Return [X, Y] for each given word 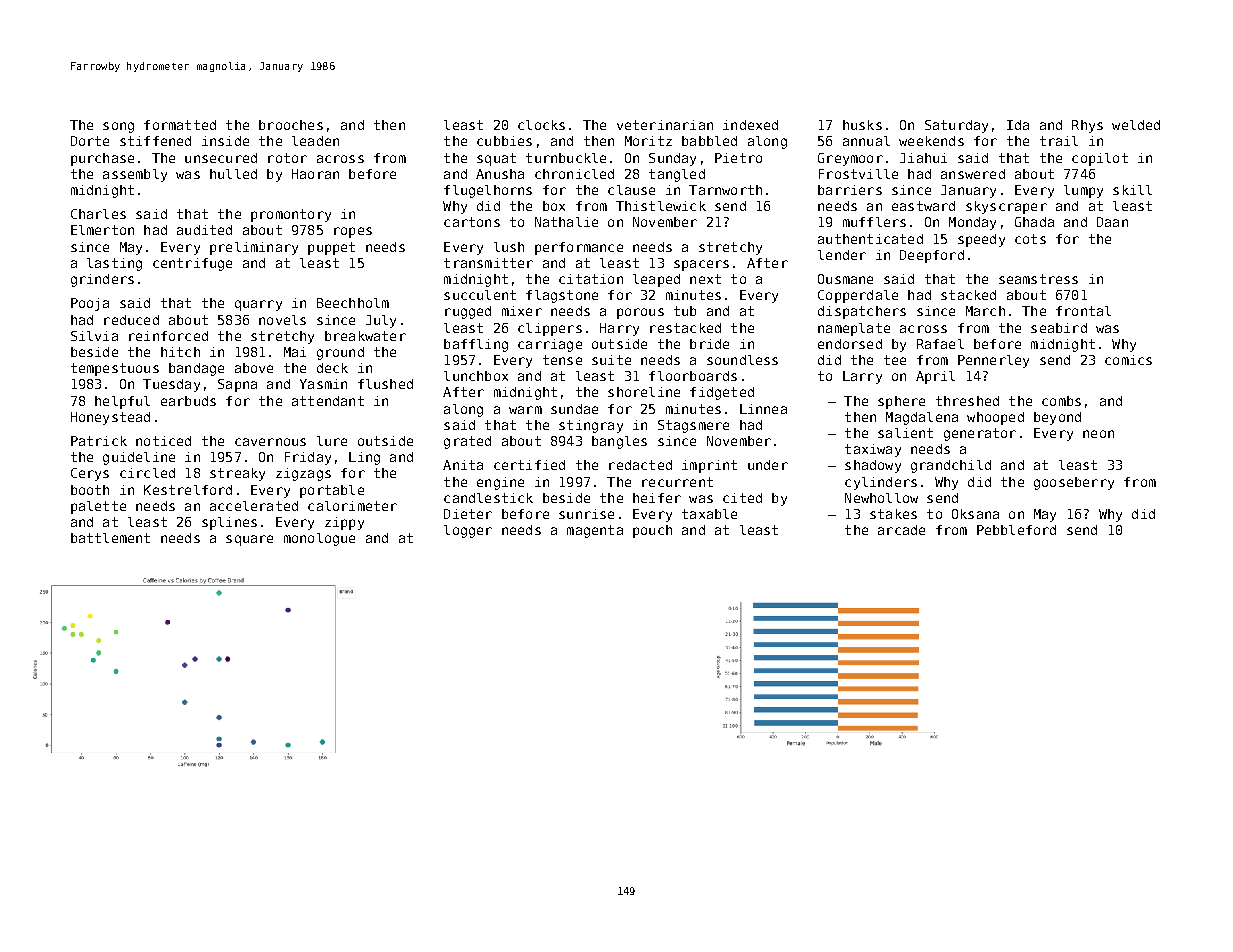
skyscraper [1006, 207]
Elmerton [102, 230]
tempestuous [115, 369]
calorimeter [352, 506]
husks [862, 125]
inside [225, 141]
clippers [550, 329]
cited [742, 498]
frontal [1083, 311]
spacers [701, 265]
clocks [541, 125]
